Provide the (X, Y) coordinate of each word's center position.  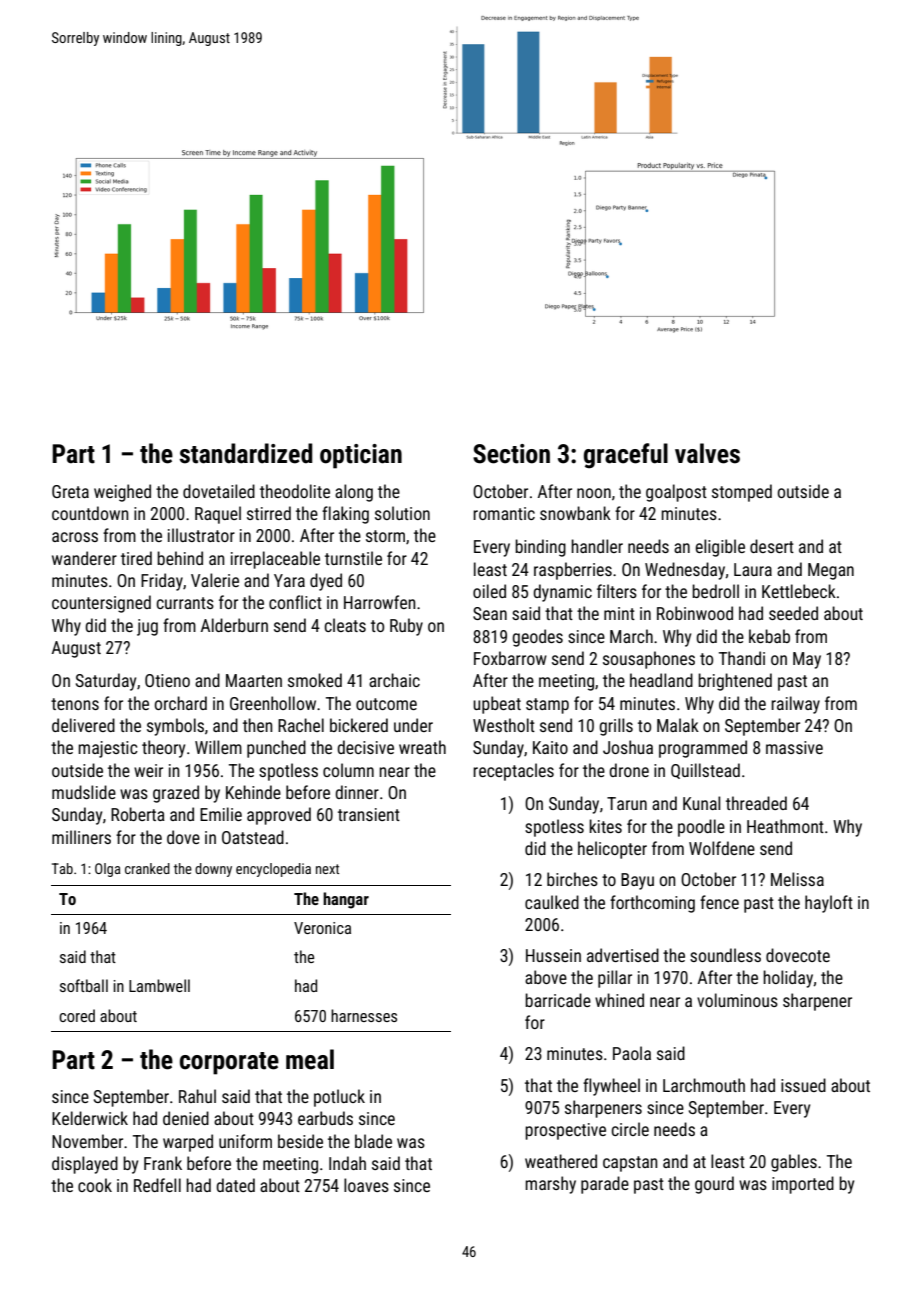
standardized (246, 453)
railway (795, 705)
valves (707, 453)
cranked (147, 868)
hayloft (829, 904)
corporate (229, 1063)
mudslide (84, 792)
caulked (552, 902)
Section (511, 454)
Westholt (504, 725)
